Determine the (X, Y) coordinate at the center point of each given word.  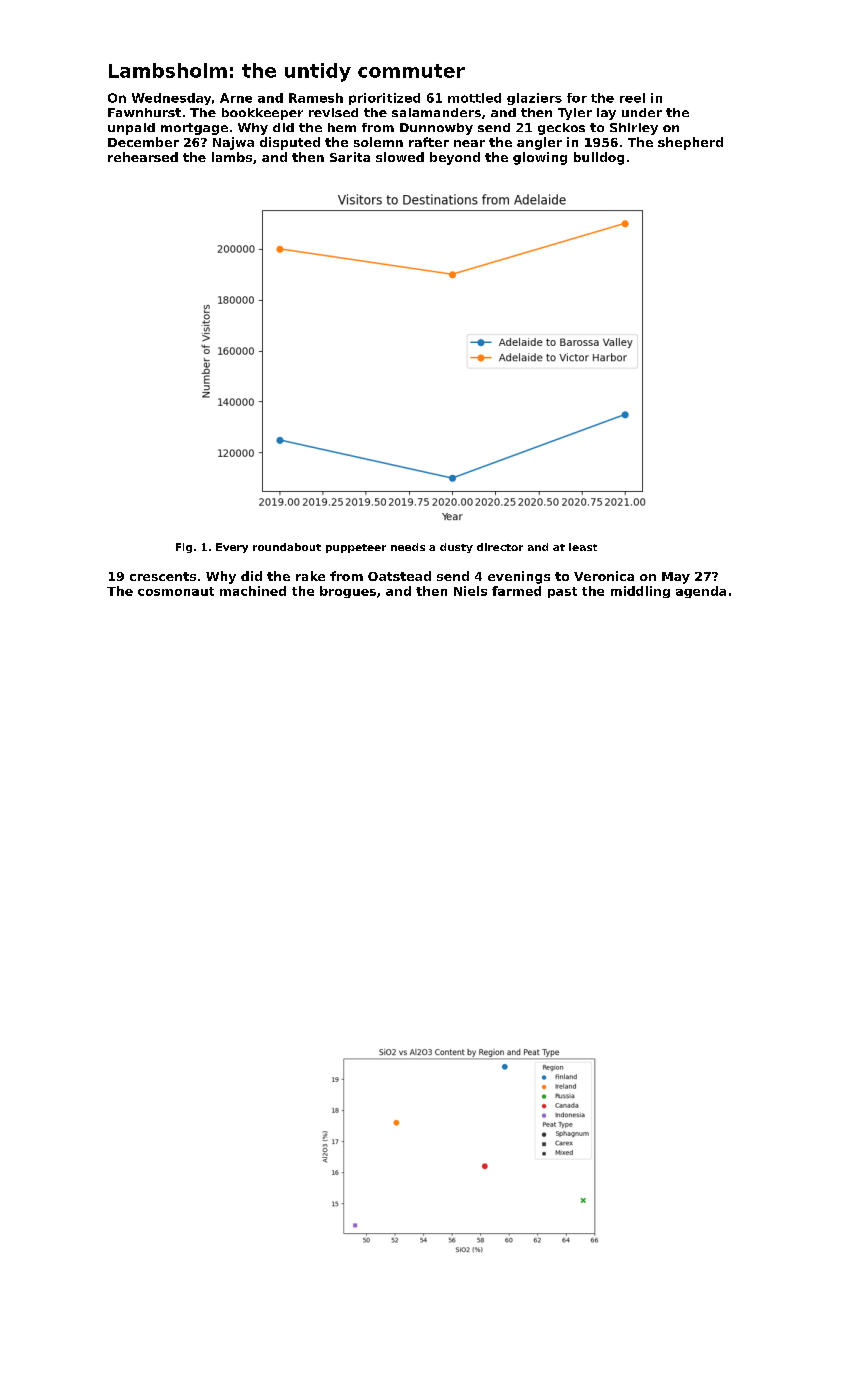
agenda (701, 592)
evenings (519, 577)
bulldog (599, 158)
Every (232, 548)
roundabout (287, 547)
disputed (290, 143)
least (583, 547)
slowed (400, 157)
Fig (184, 548)
